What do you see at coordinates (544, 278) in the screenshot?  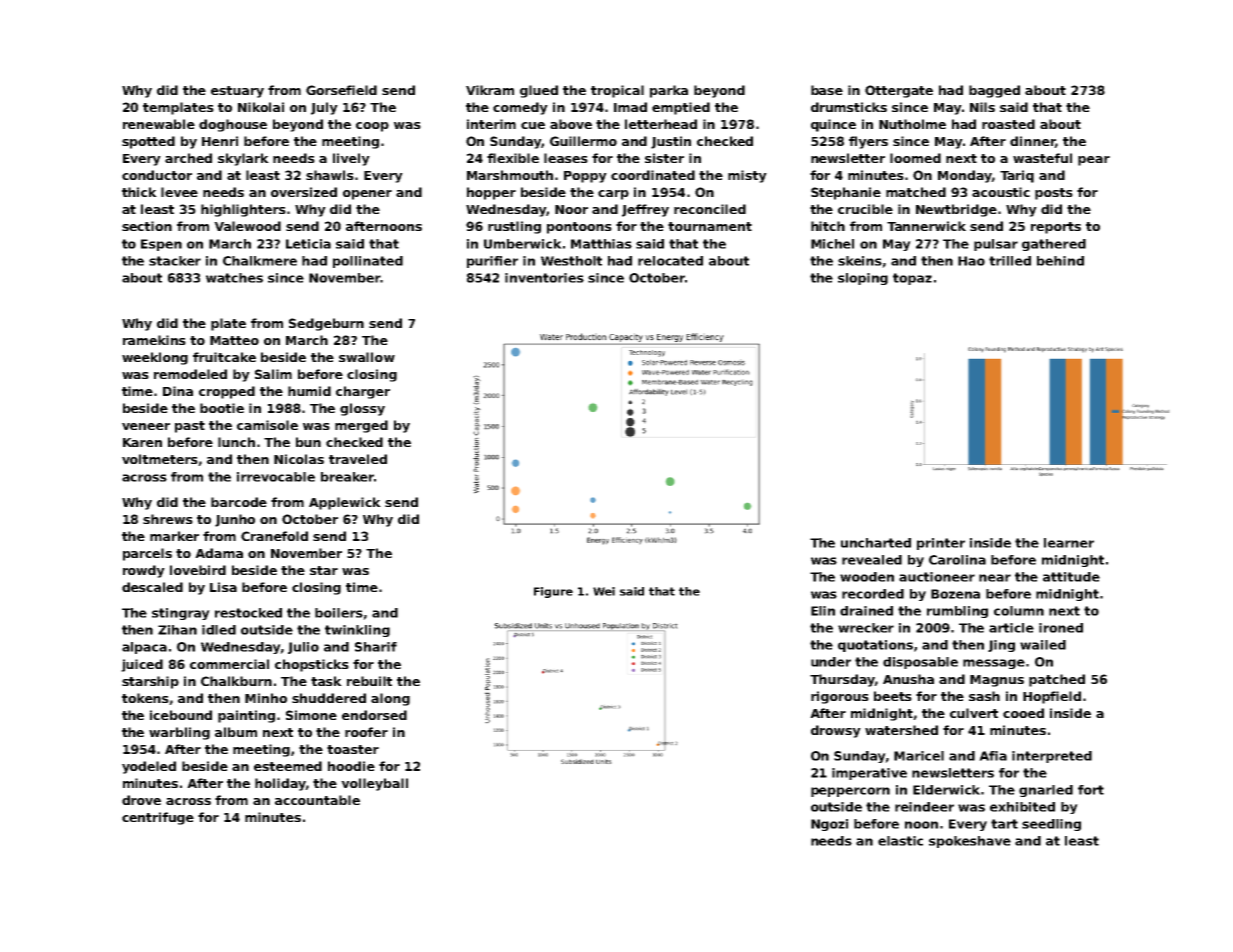 I see `inventories` at bounding box center [544, 278].
